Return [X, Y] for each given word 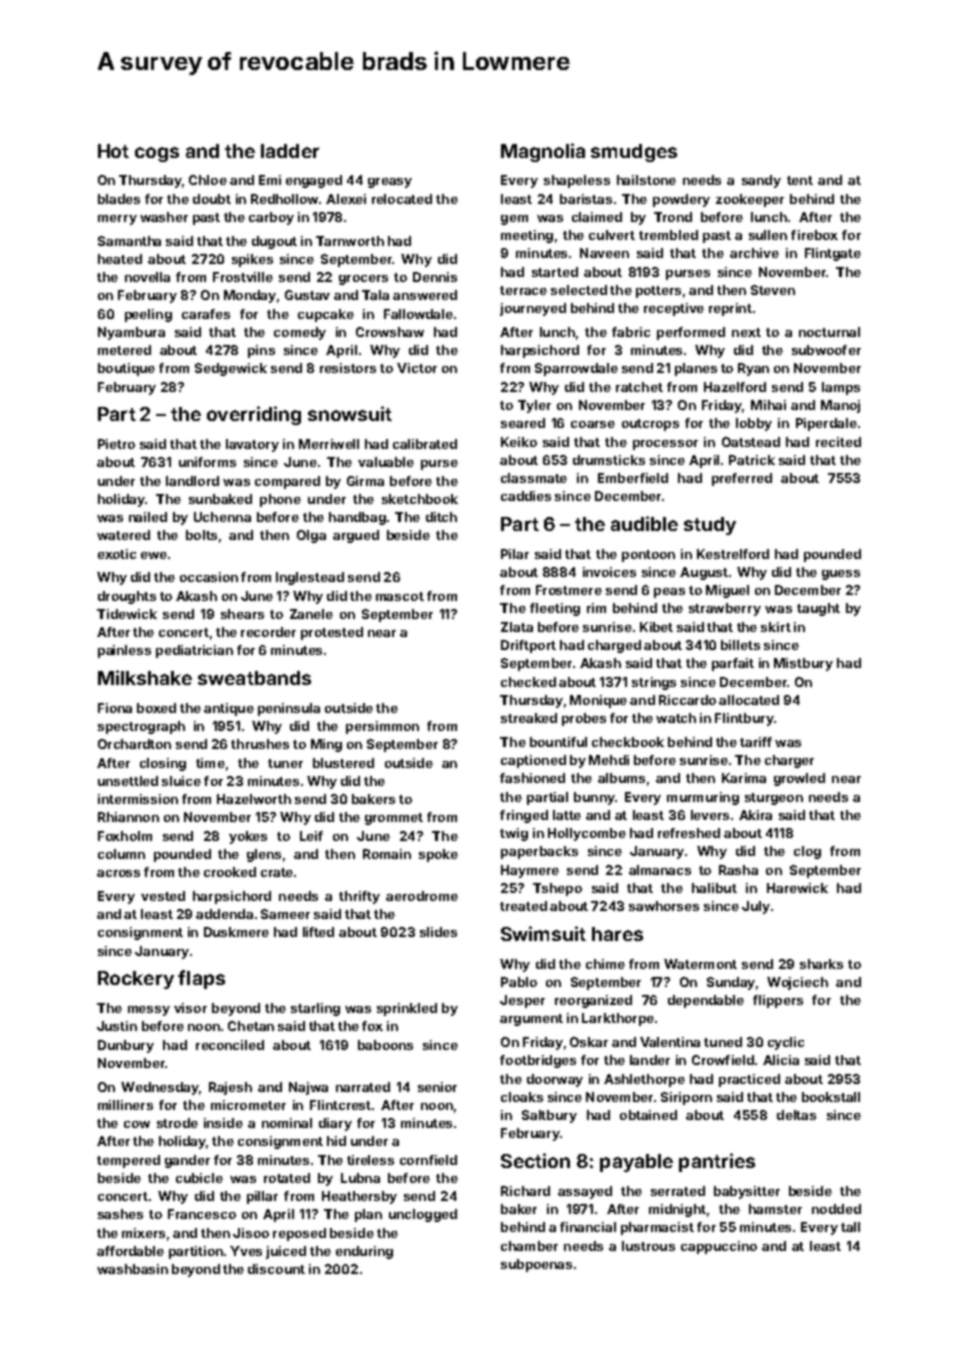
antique [229, 709]
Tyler [534, 406]
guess [841, 575]
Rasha [738, 870]
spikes [252, 260]
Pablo [519, 982]
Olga [311, 536]
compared [287, 482]
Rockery [136, 980]
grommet [394, 819]
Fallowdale [418, 314]
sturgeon [774, 799]
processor [665, 445]
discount [276, 1269]
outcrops [650, 425]
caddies [526, 496]
